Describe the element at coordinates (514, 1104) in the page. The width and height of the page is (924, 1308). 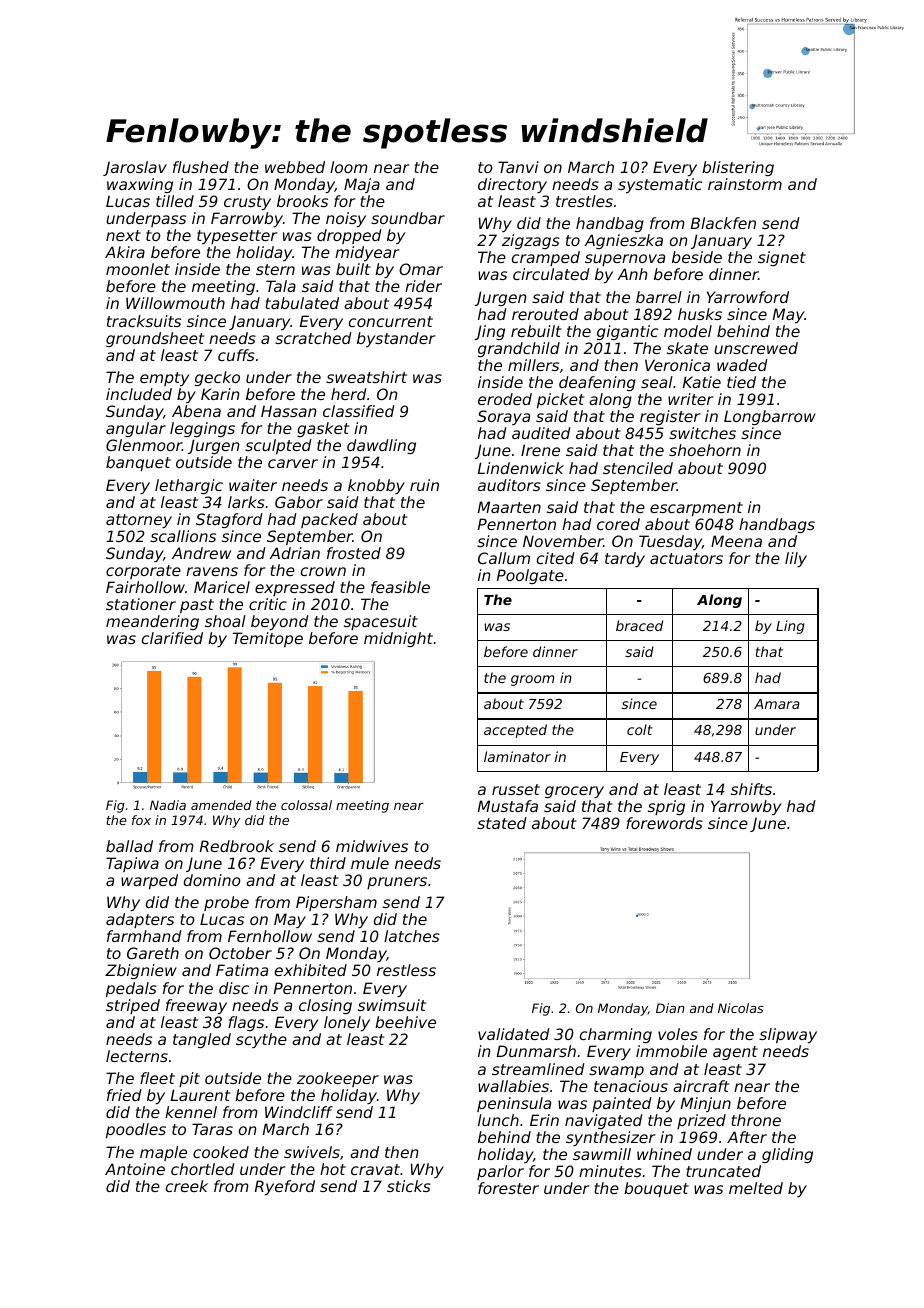
I see `peninsula` at that location.
